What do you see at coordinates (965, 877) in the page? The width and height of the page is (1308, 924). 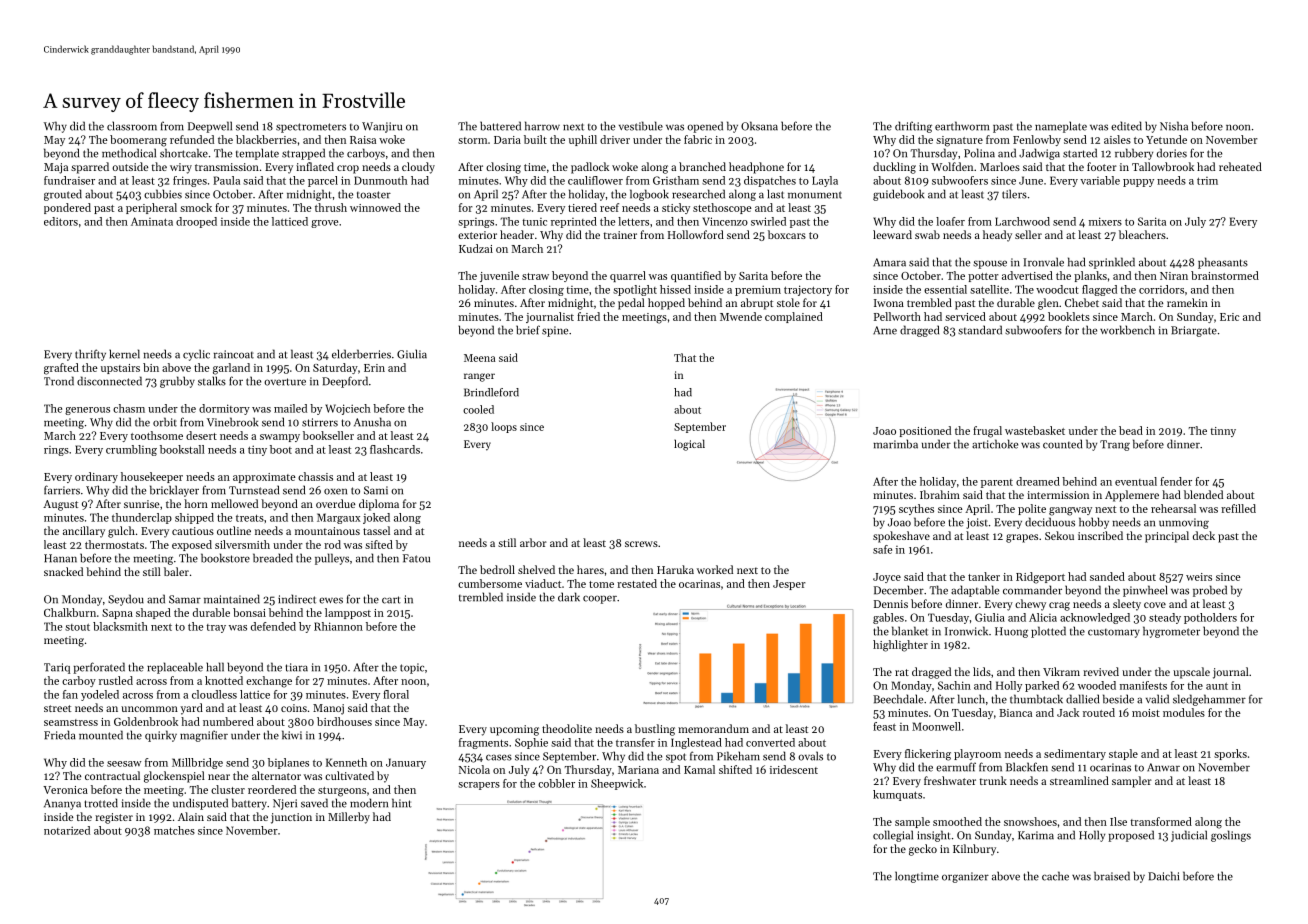 I see `organizer` at bounding box center [965, 877].
